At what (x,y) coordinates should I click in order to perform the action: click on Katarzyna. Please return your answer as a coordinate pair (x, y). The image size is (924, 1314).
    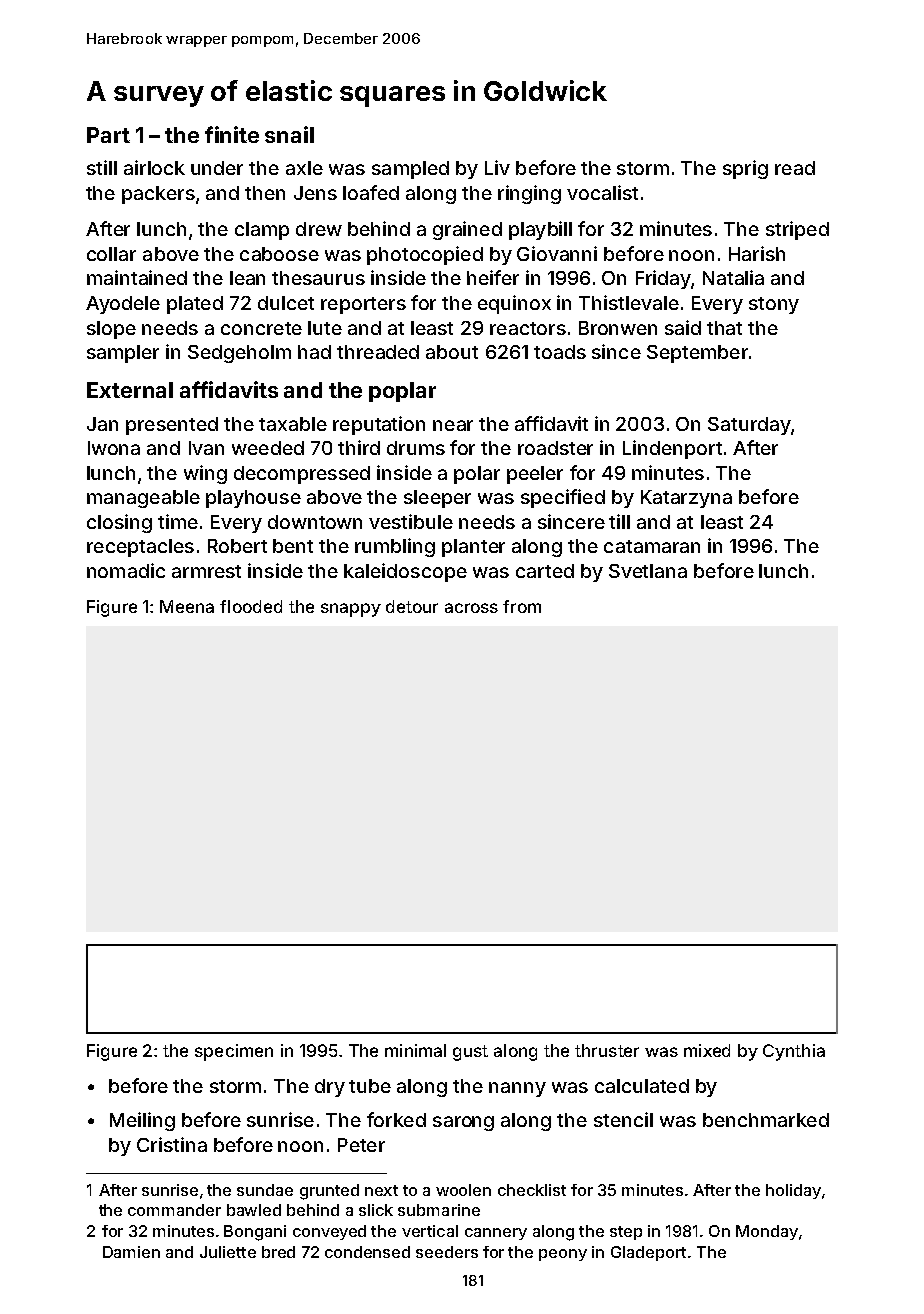
    Looking at the image, I should click on (686, 499).
